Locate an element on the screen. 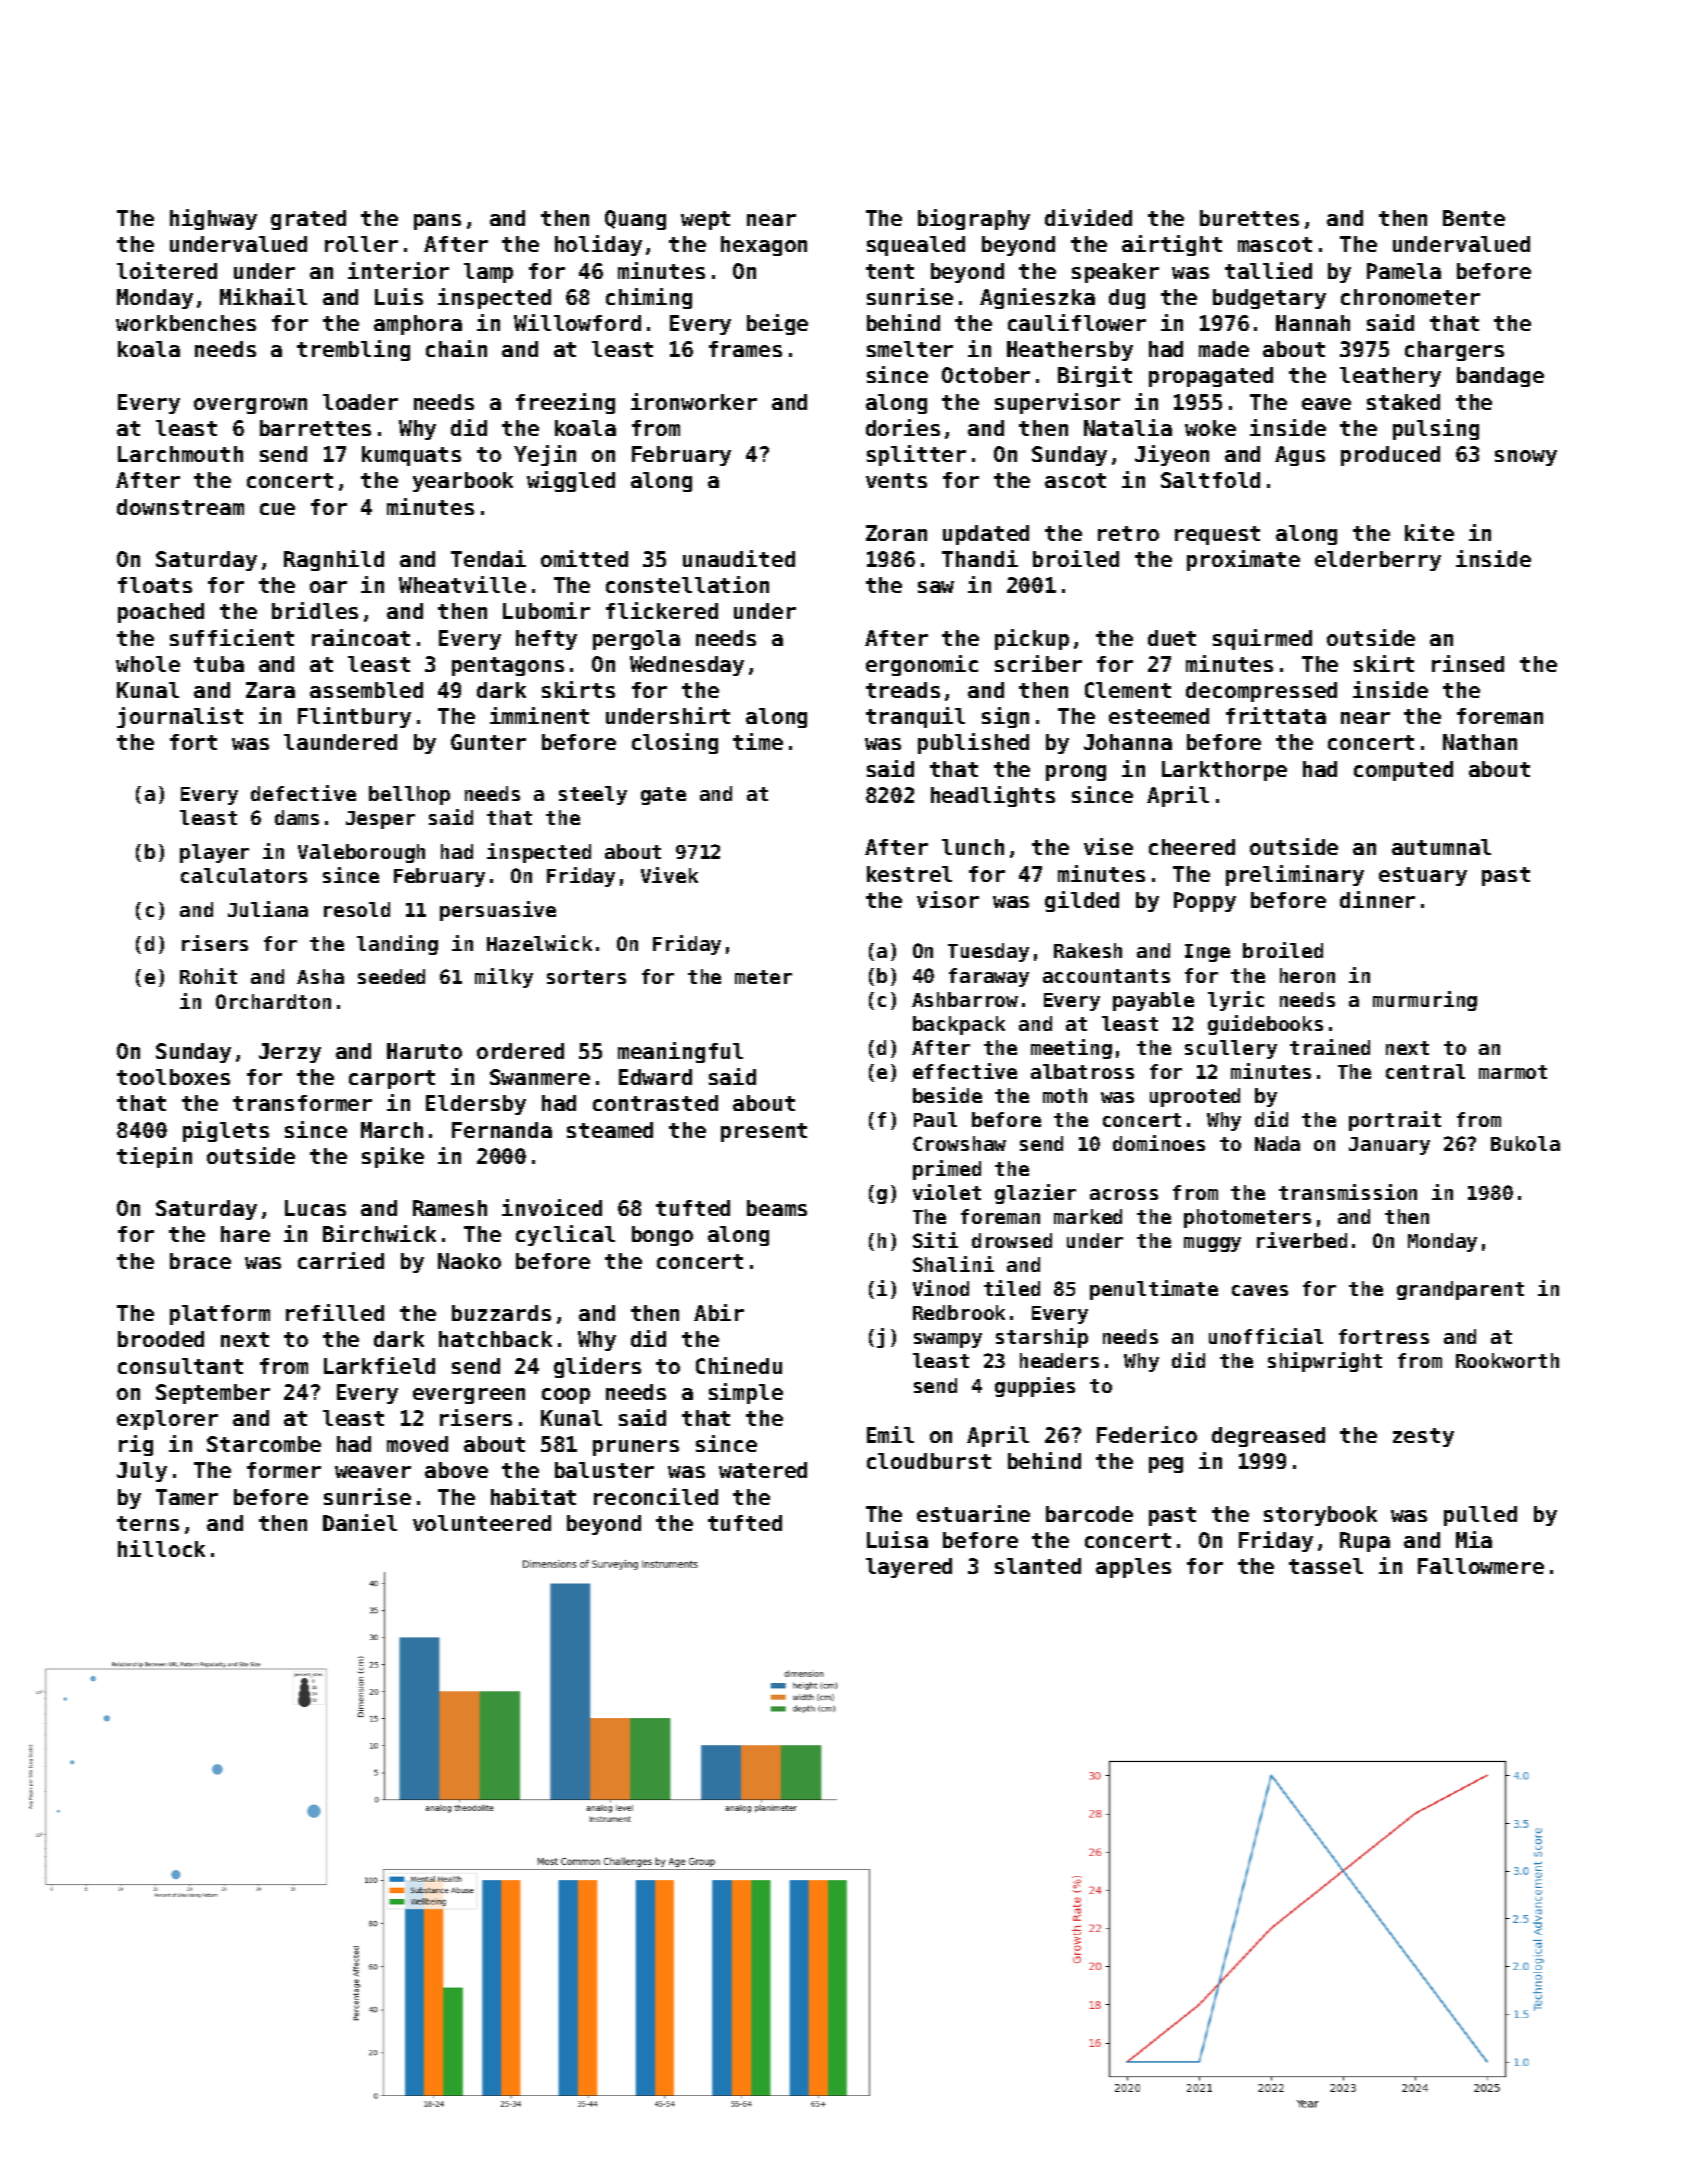  whole is located at coordinates (148, 664).
